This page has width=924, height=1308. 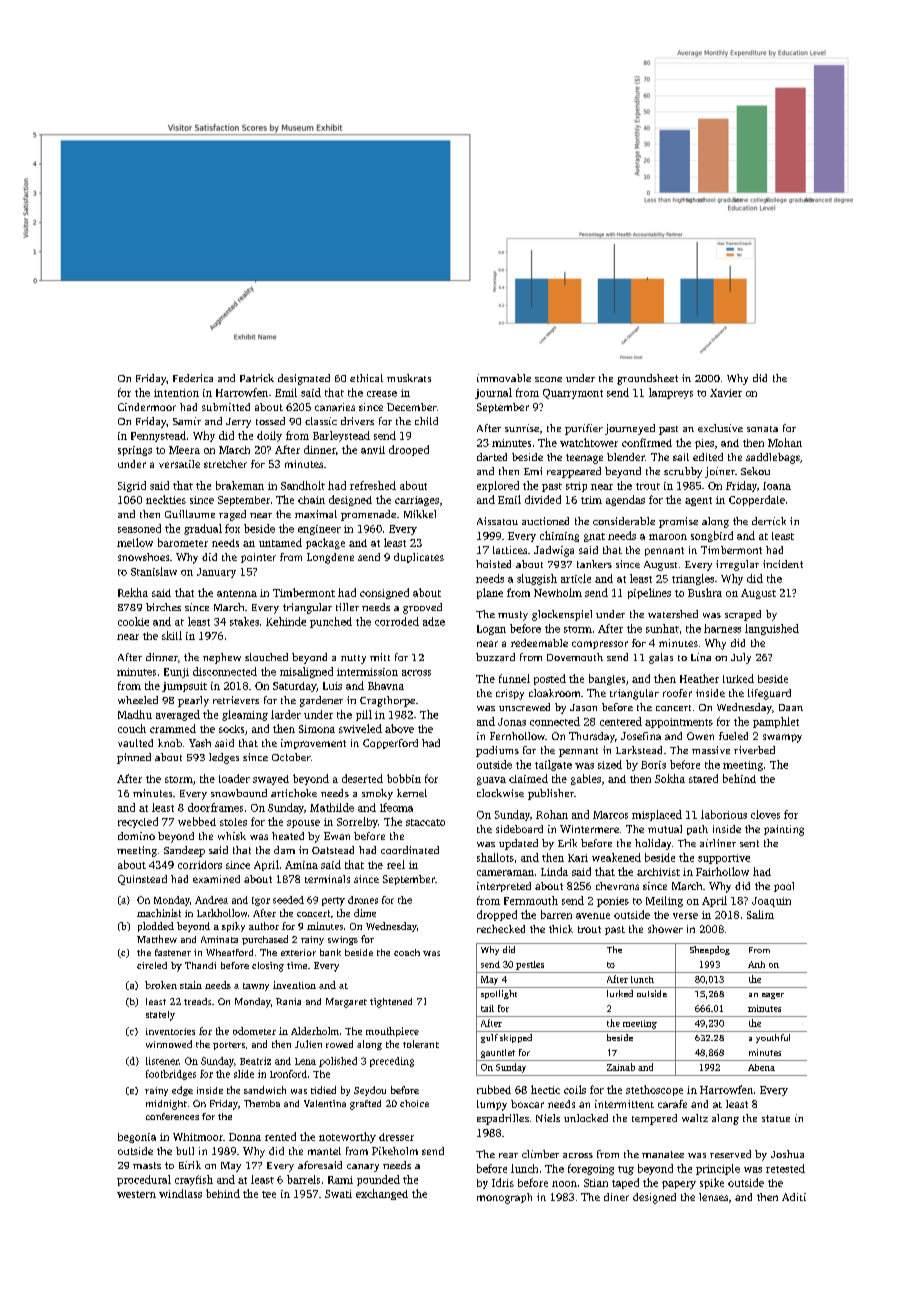 I want to click on Valentina, so click(x=325, y=1103).
